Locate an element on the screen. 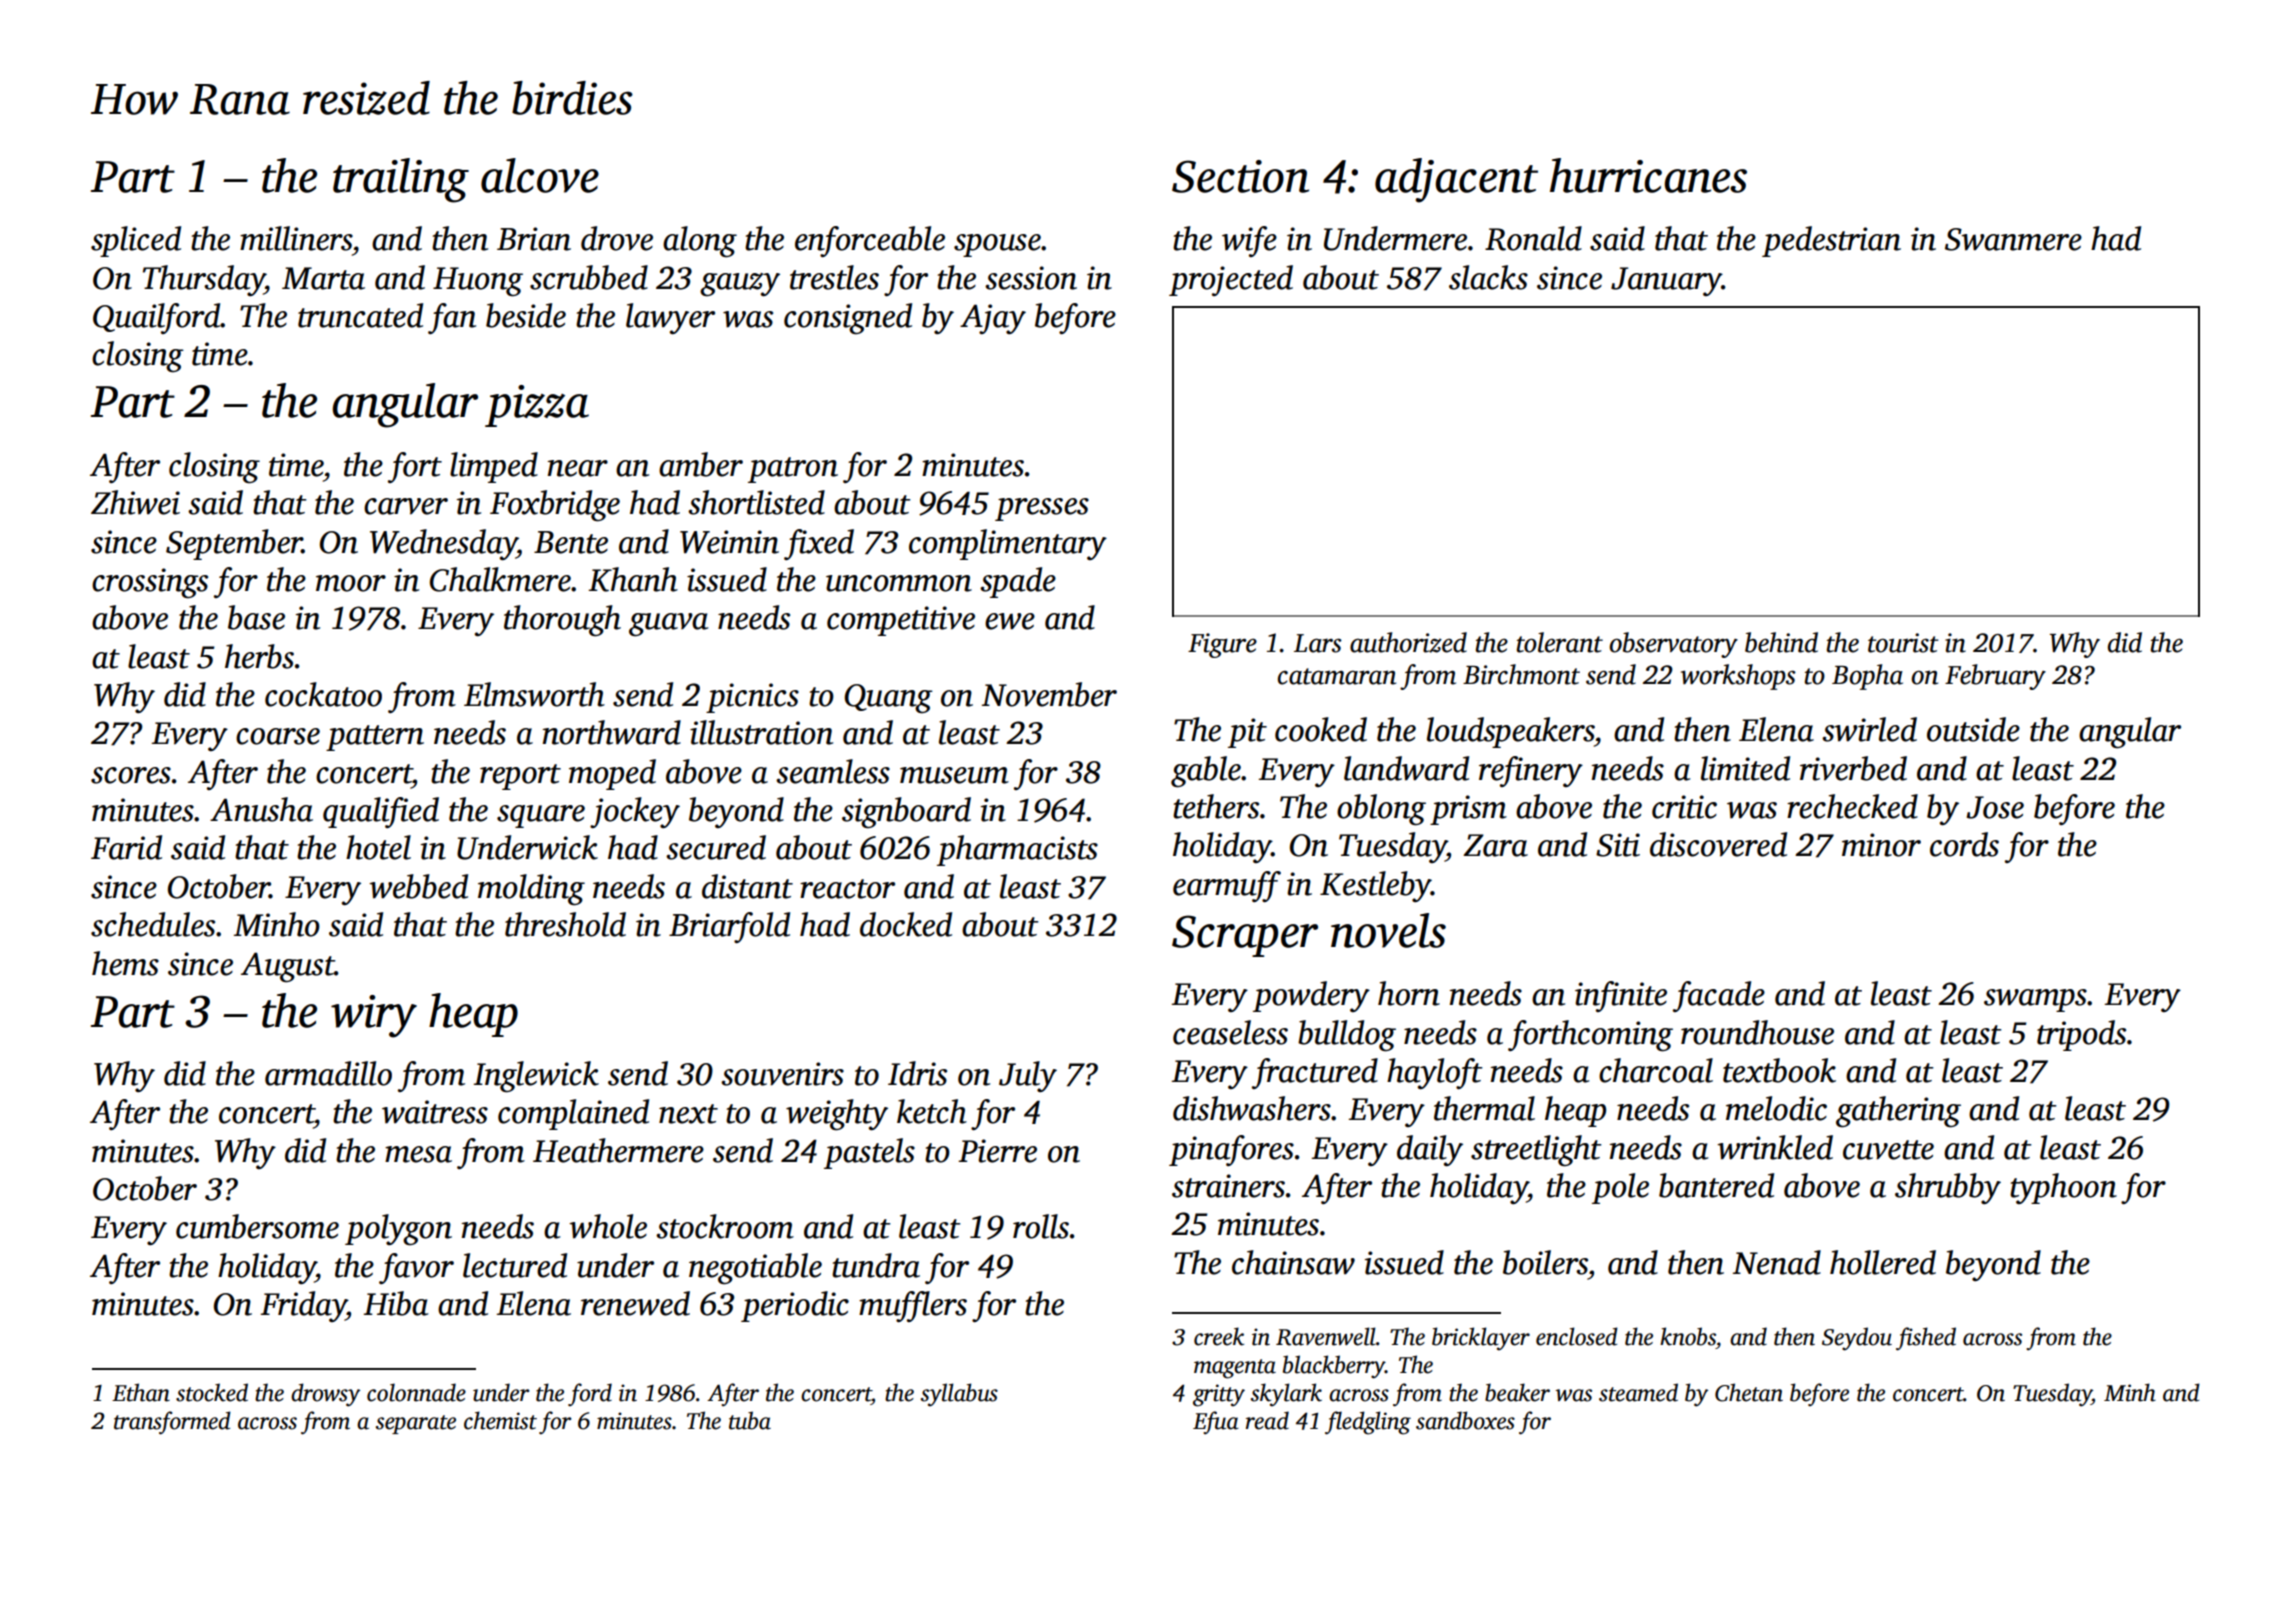 This screenshot has width=2292, height=1620. adjacent is located at coordinates (1456, 180).
